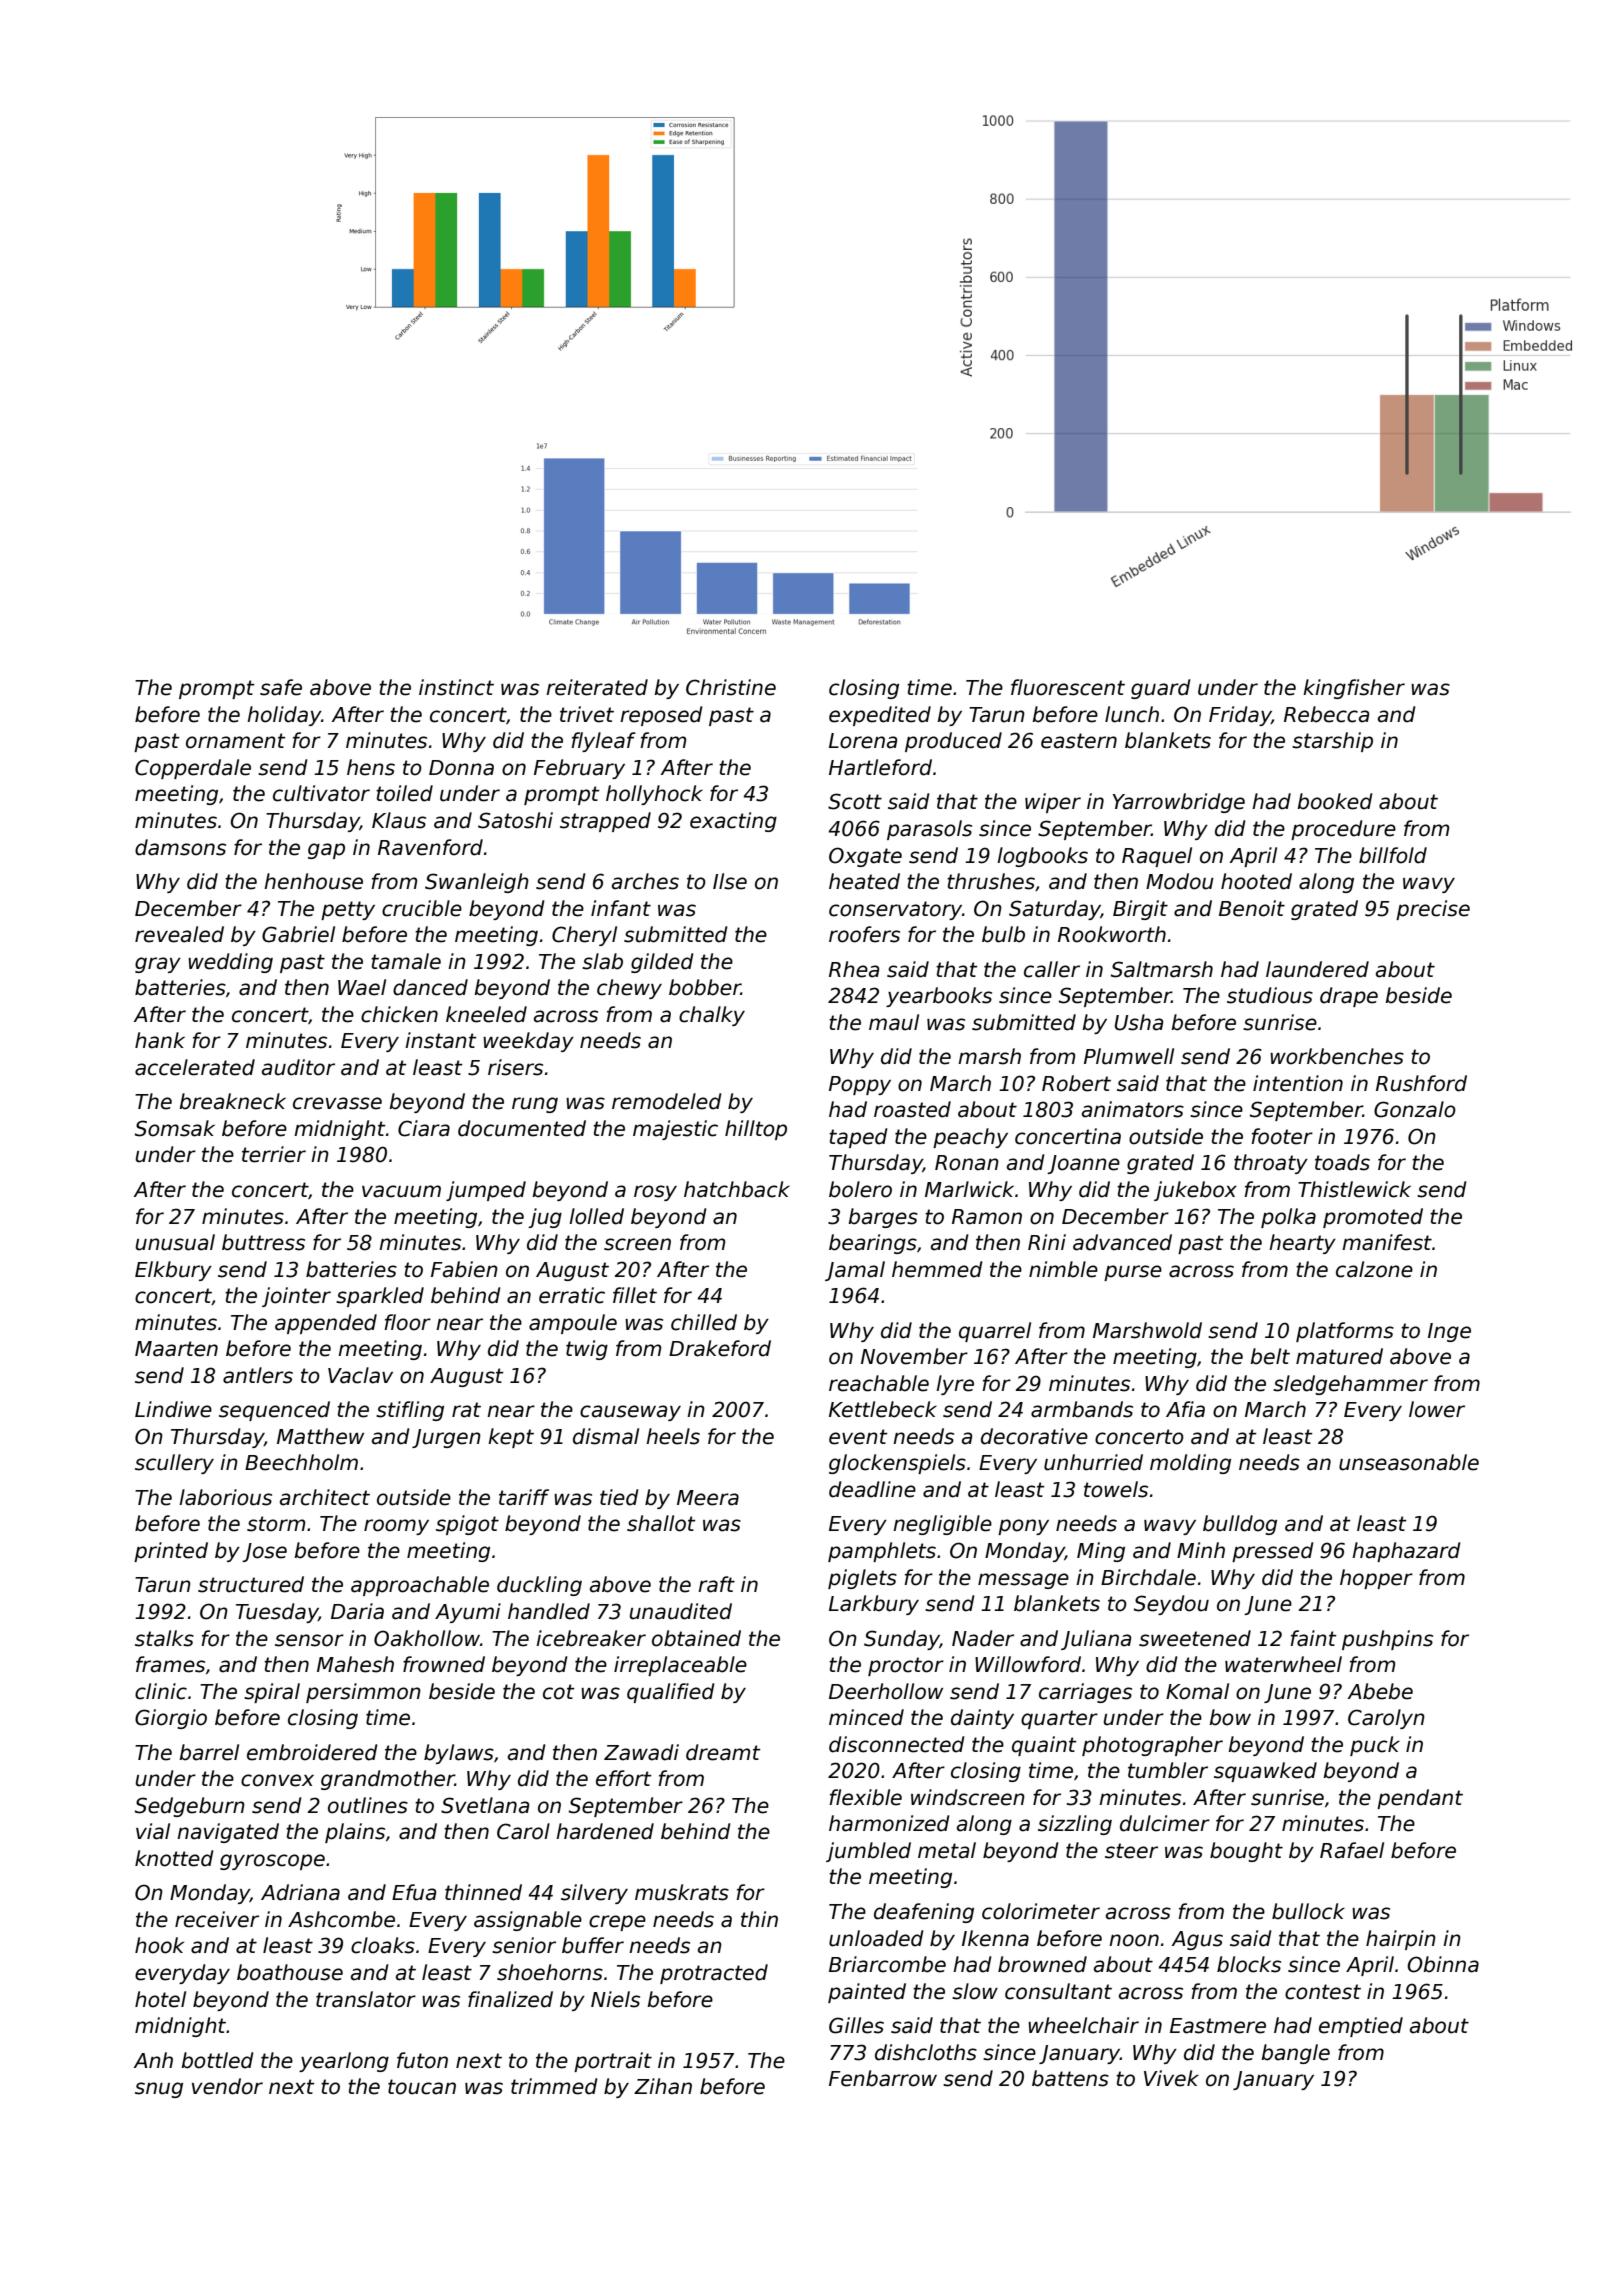 The height and width of the screenshot is (2292, 1620). Describe the element at coordinates (883, 1409) in the screenshot. I see `Kettlebeck` at that location.
